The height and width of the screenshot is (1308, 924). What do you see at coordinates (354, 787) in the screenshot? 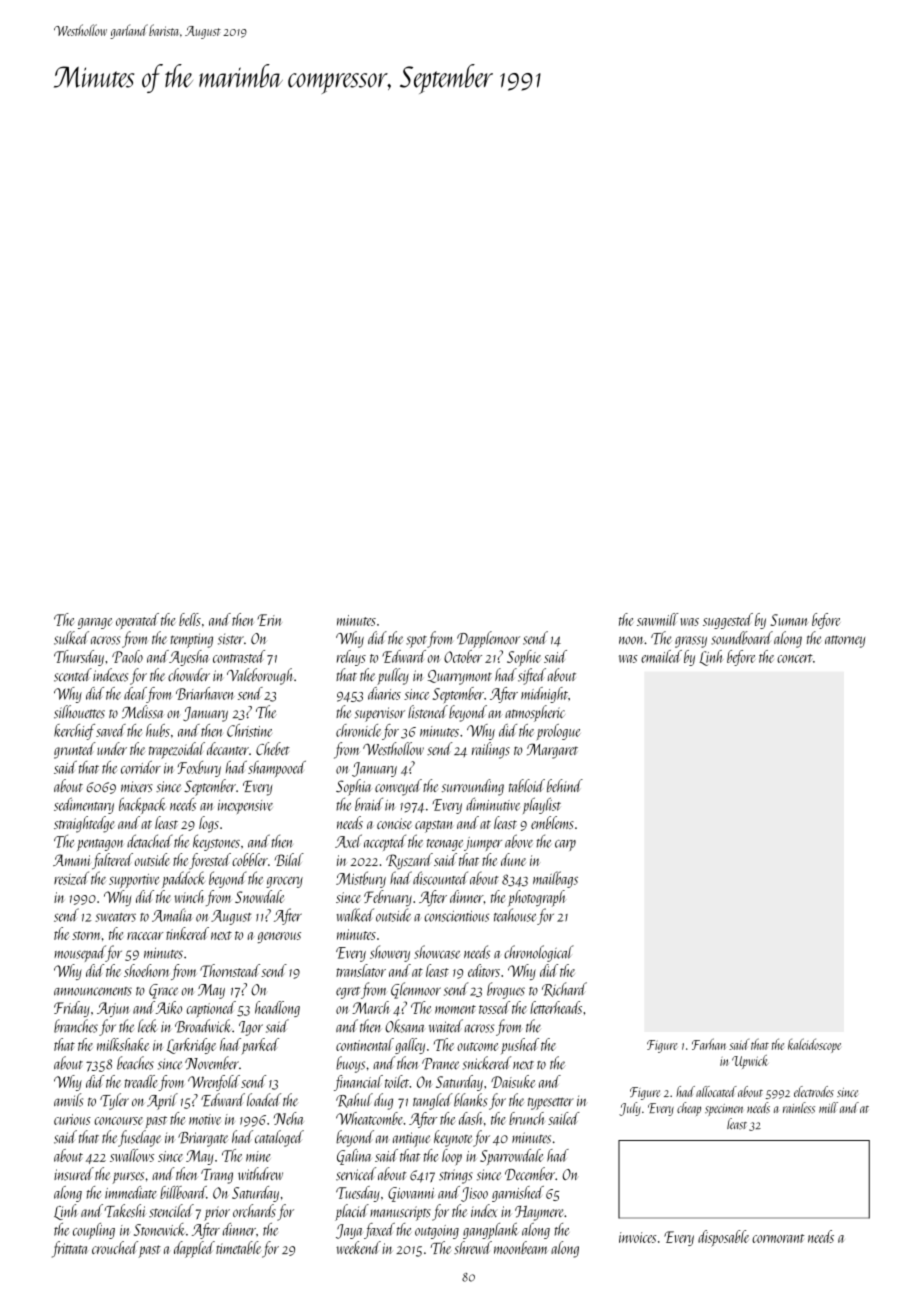
I see `Sophia` at bounding box center [354, 787].
